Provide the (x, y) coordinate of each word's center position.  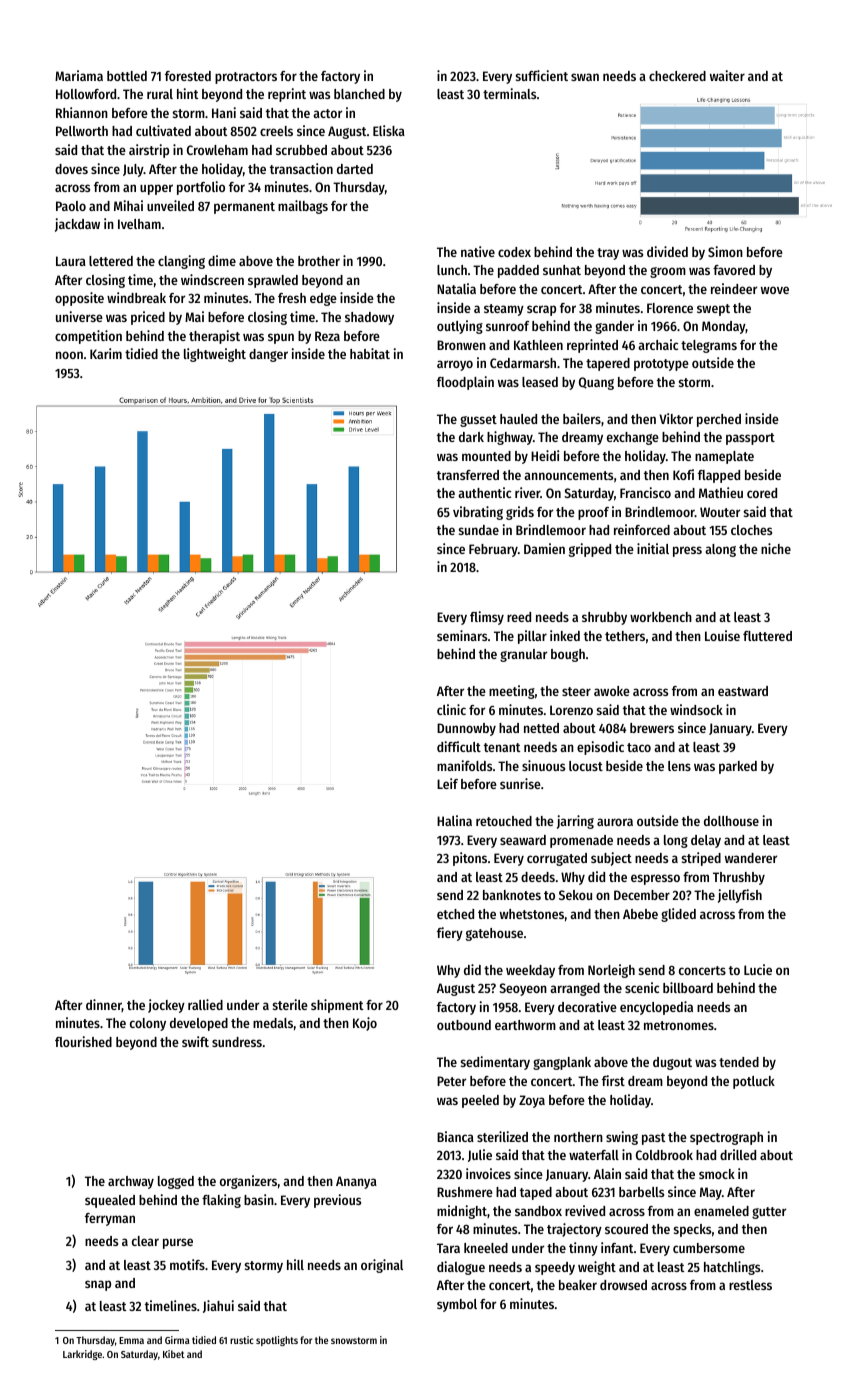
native (478, 251)
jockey (166, 1006)
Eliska (389, 130)
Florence (670, 308)
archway (131, 1182)
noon (69, 355)
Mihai (128, 205)
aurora (615, 822)
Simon (725, 251)
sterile (290, 1004)
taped (536, 1193)
